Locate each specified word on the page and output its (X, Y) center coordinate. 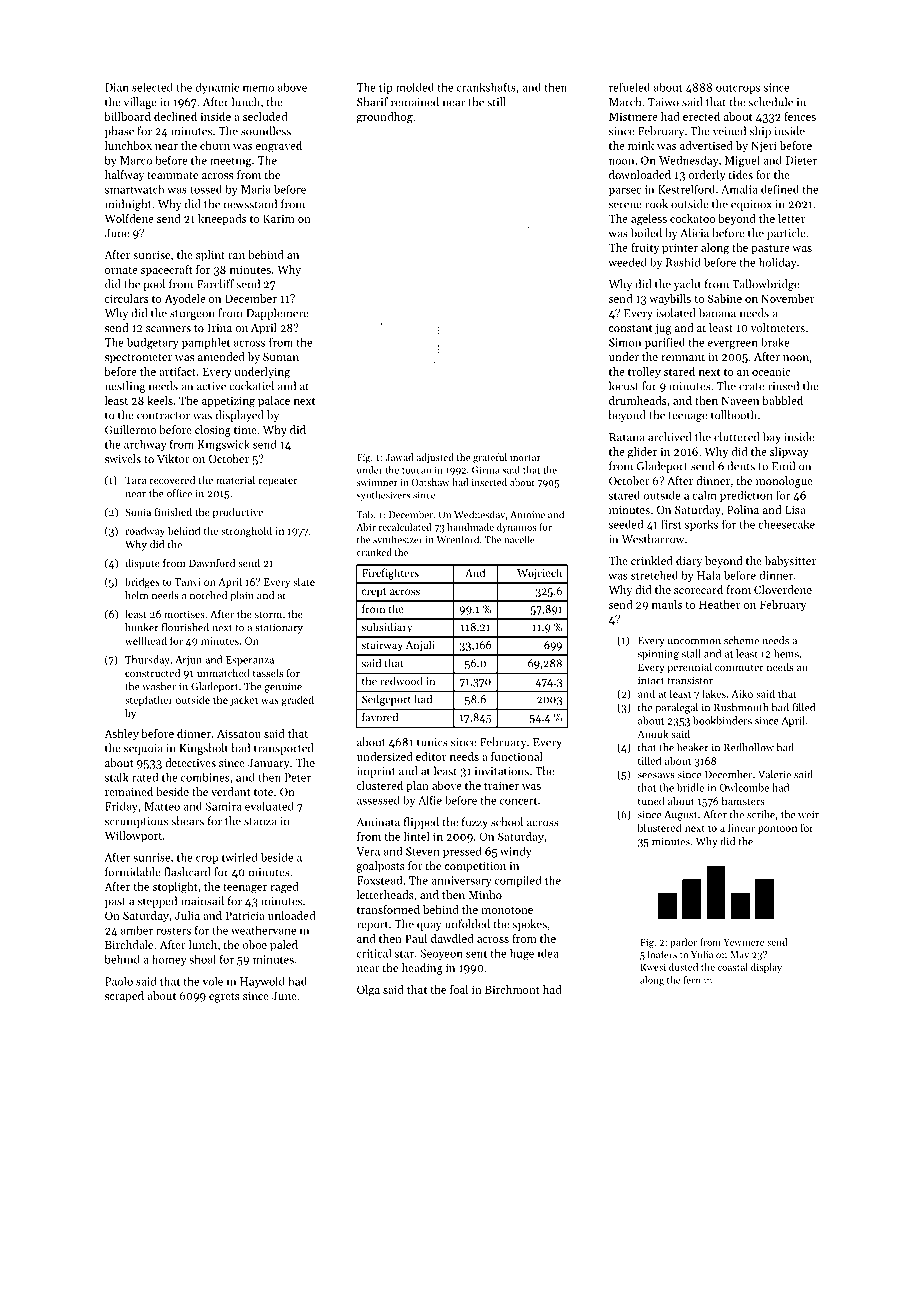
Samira (224, 806)
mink (641, 145)
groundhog (385, 118)
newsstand (250, 204)
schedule (770, 102)
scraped (124, 997)
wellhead (146, 640)
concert (518, 801)
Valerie (774, 774)
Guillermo (130, 429)
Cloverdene (783, 589)
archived (669, 437)
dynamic (217, 88)
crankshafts (486, 87)
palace (274, 401)
